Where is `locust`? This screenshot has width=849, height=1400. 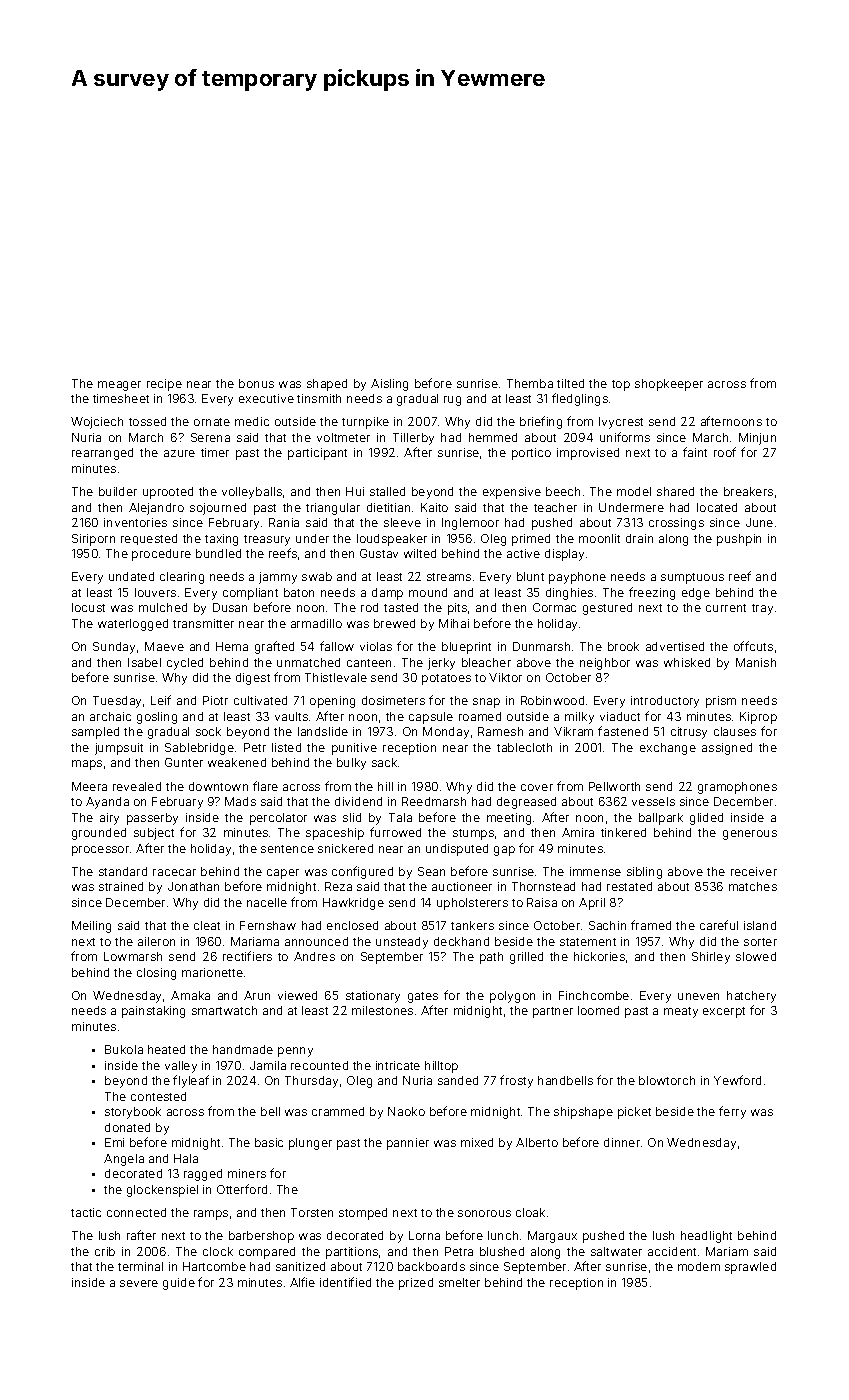 locust is located at coordinates (88, 607).
